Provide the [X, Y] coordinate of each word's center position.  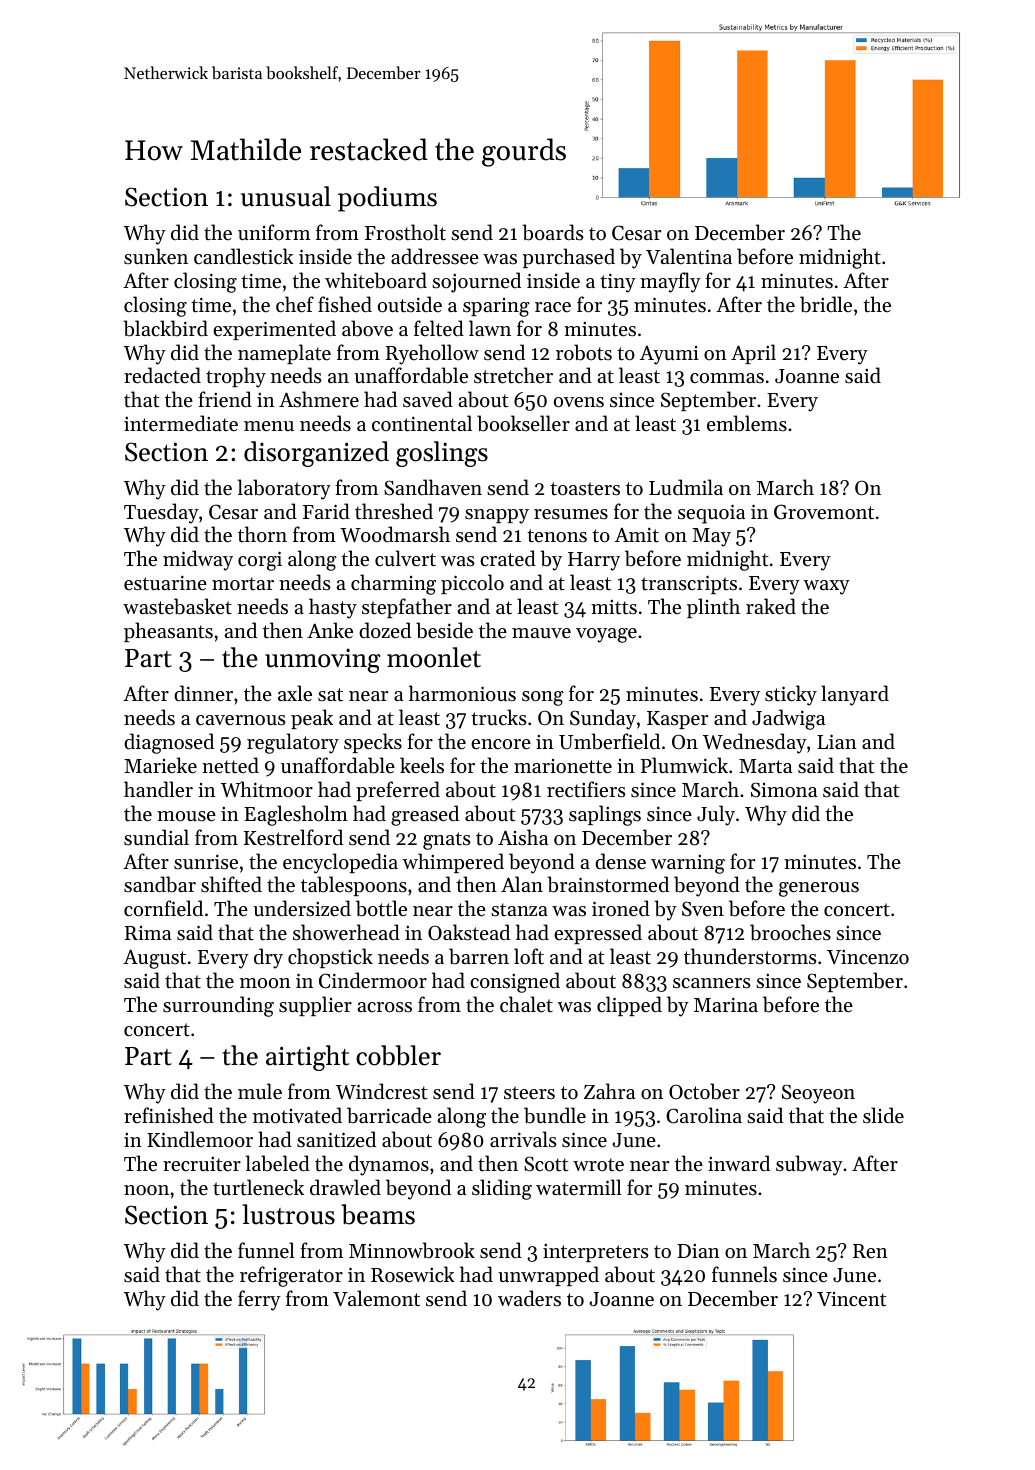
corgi [260, 561]
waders [529, 1298]
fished [345, 304]
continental [422, 423]
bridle [826, 304]
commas [727, 378]
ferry [259, 1300]
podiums [387, 199]
